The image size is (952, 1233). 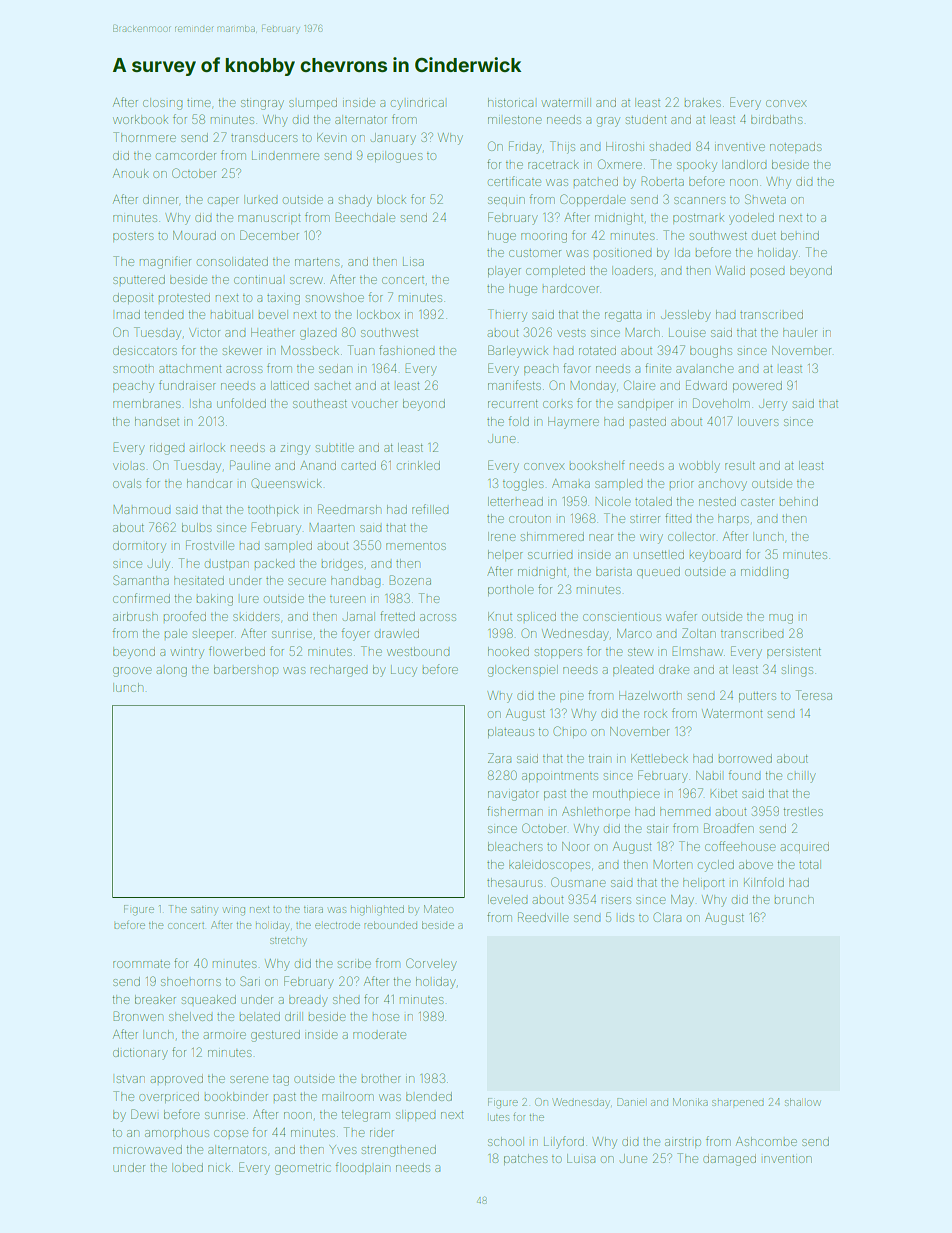 I want to click on landlord, so click(x=744, y=164).
